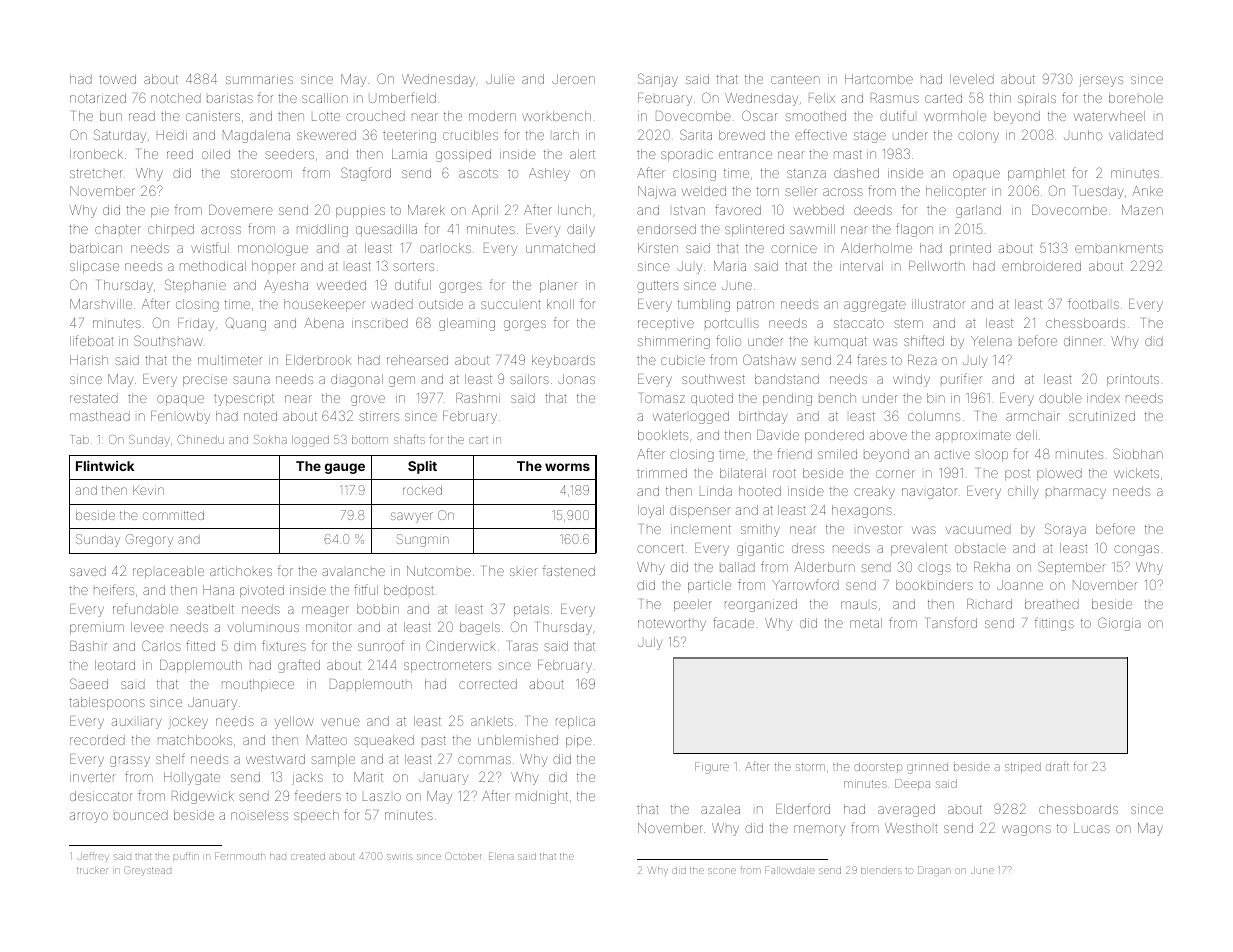 This screenshot has height=952, width=1233. What do you see at coordinates (1083, 341) in the screenshot?
I see `dinner` at bounding box center [1083, 341].
